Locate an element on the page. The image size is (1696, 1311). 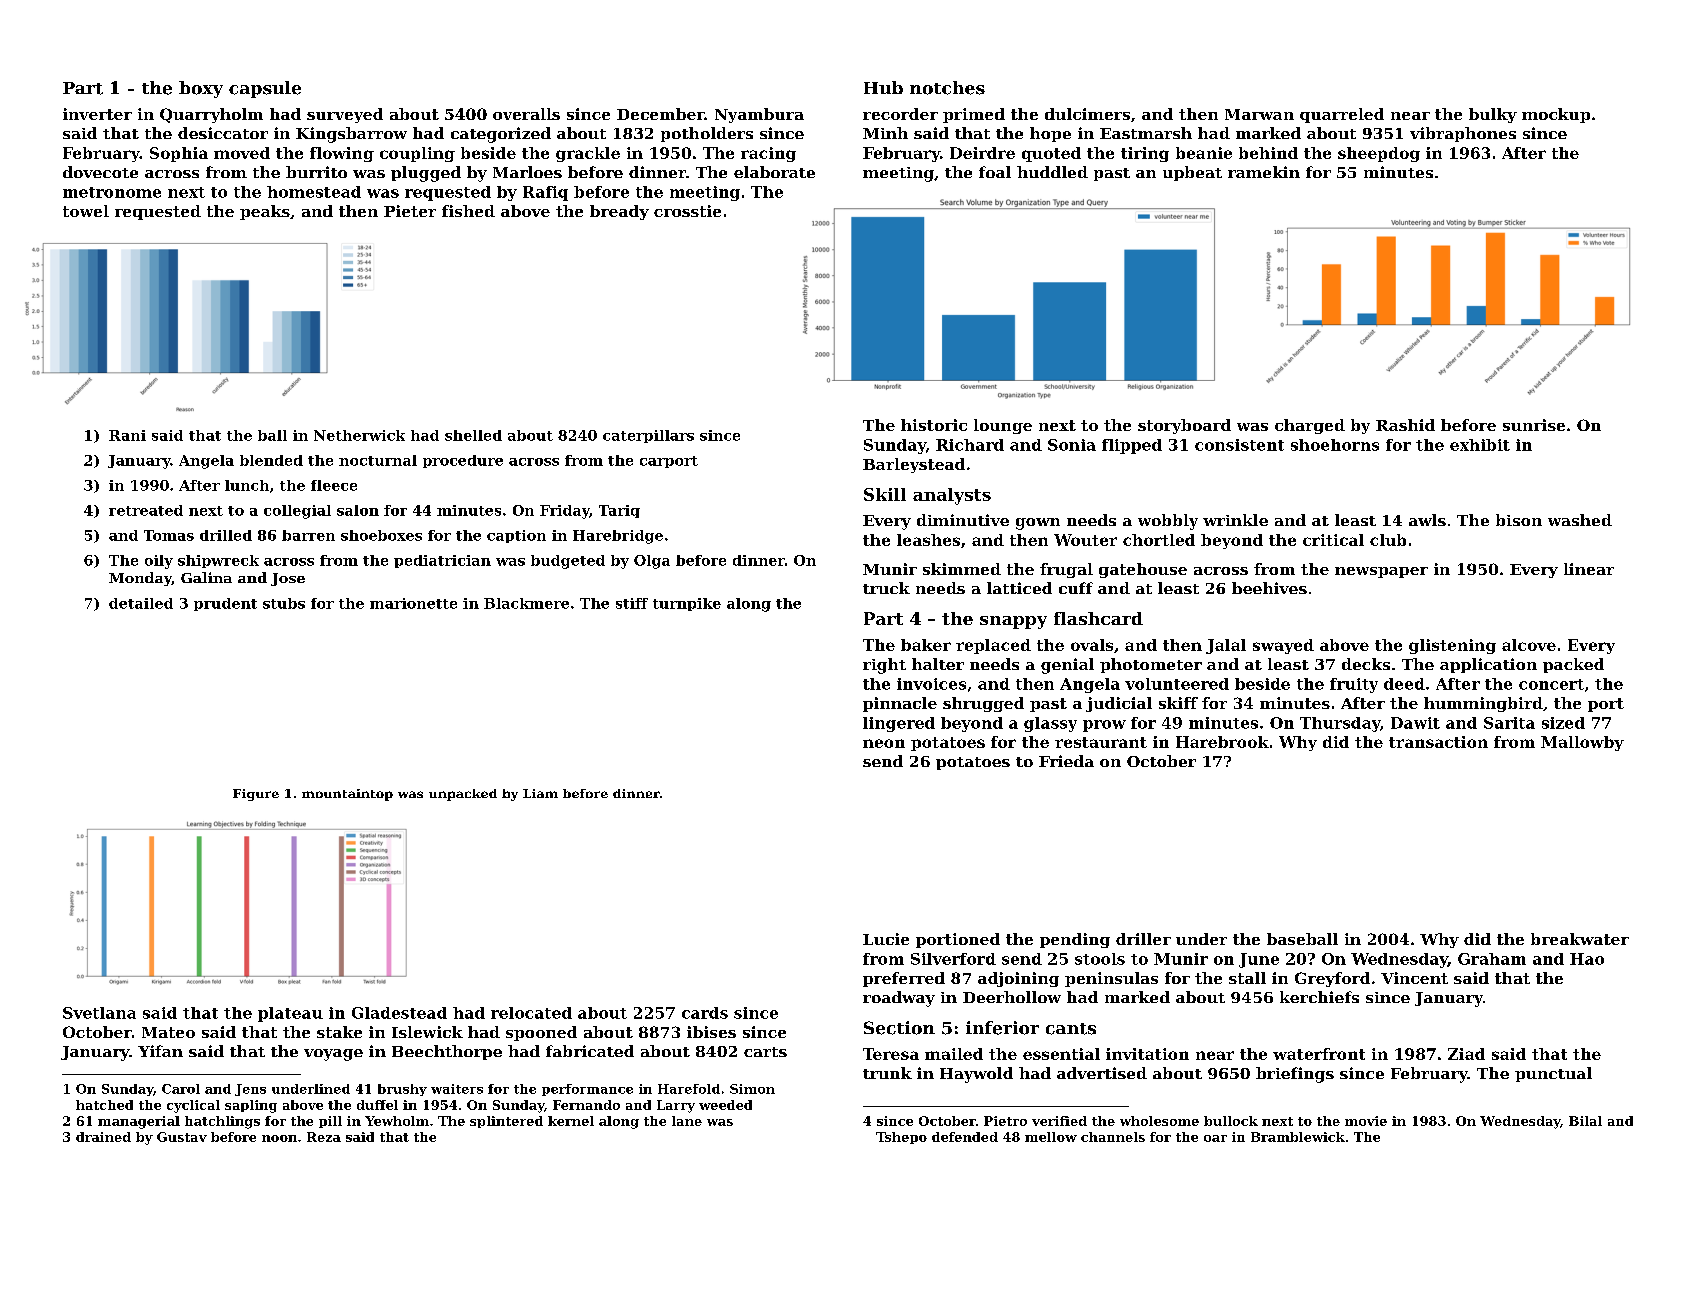
Pieter is located at coordinates (410, 211).
